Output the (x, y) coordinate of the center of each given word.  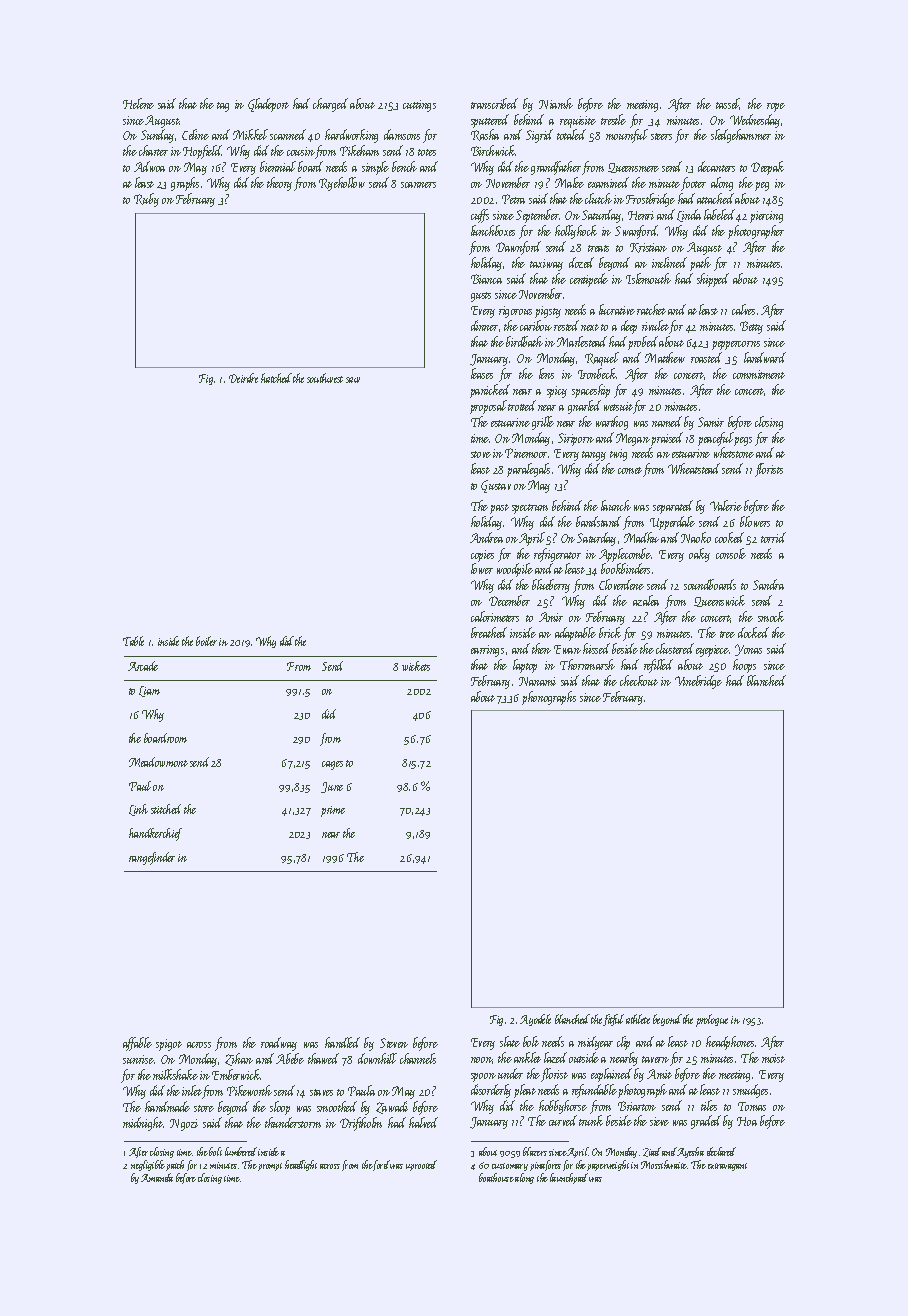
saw (353, 380)
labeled (719, 214)
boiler (206, 641)
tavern (655, 1059)
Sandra (768, 584)
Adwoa (149, 166)
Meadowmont (158, 762)
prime (333, 811)
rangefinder (152, 858)
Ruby (146, 200)
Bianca (486, 279)
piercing (766, 217)
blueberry (551, 586)
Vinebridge (698, 682)
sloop (280, 1108)
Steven (394, 1043)
